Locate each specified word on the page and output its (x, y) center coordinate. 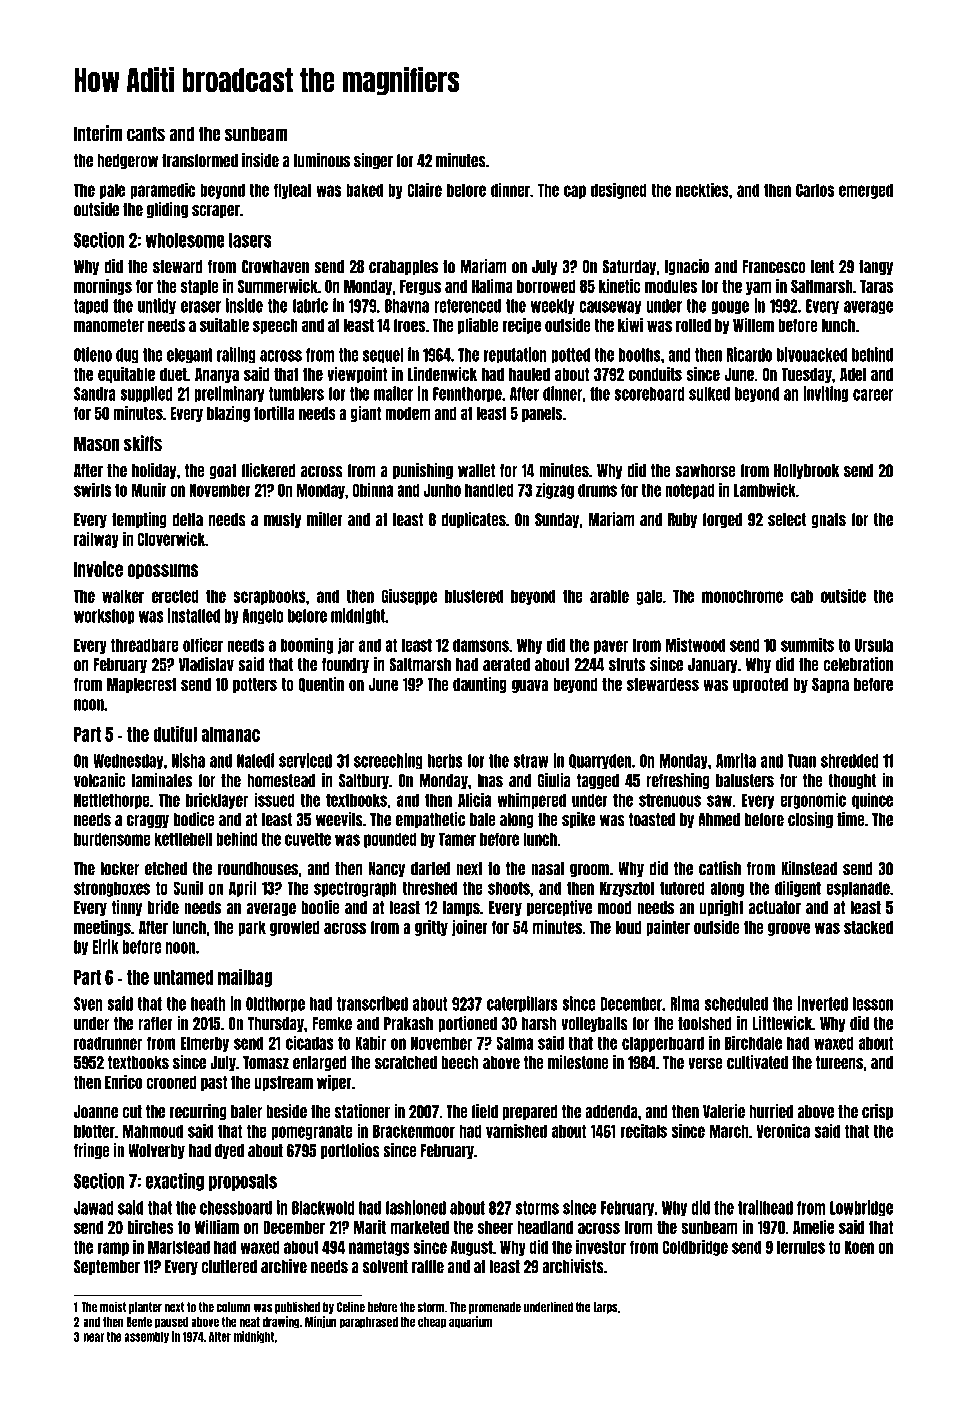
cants (146, 134)
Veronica (783, 1130)
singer (373, 161)
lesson (873, 1004)
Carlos (815, 190)
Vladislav (206, 664)
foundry (345, 665)
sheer (495, 1227)
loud (629, 927)
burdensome (112, 839)
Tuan (802, 761)
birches (150, 1227)
